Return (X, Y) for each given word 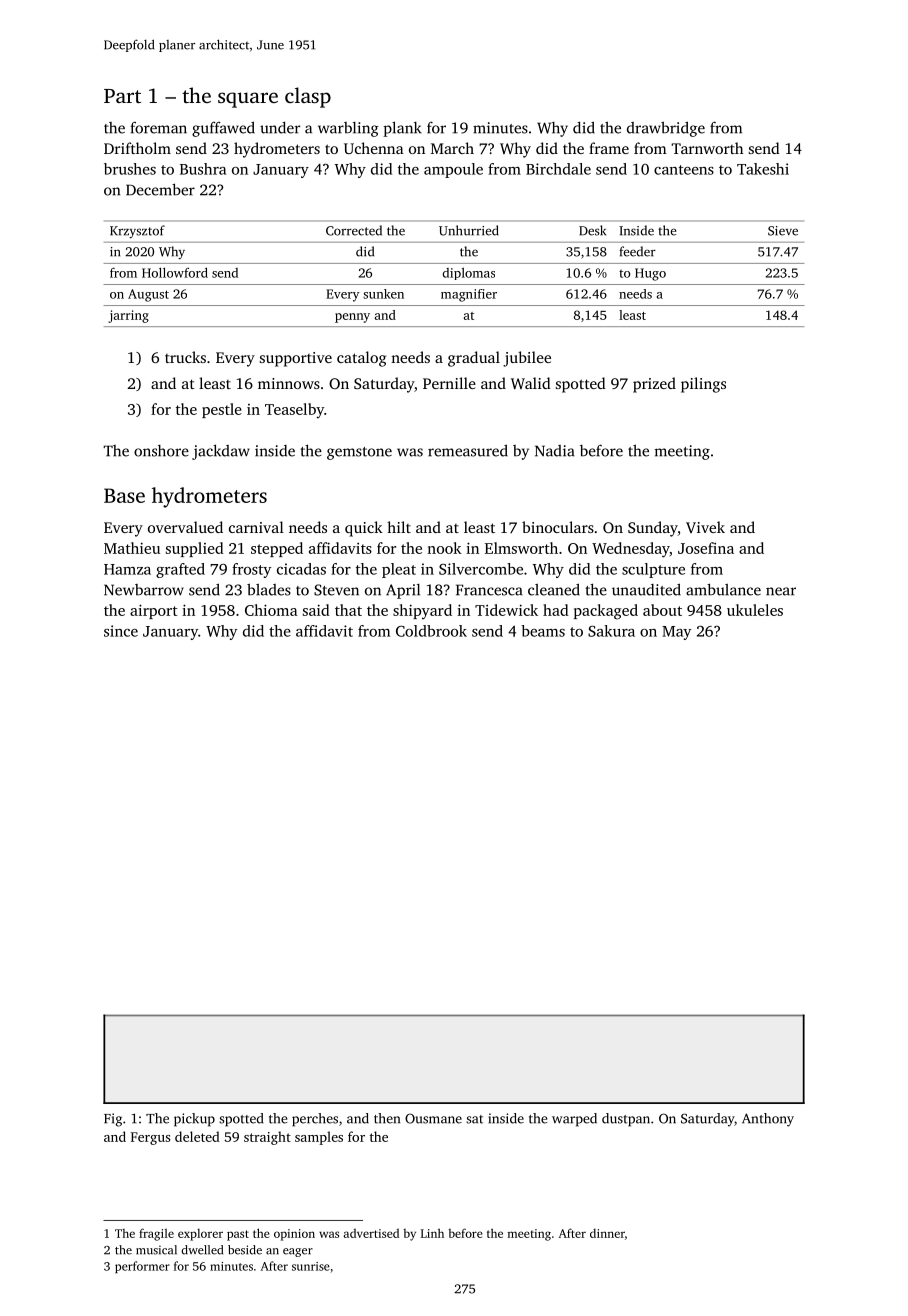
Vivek (705, 527)
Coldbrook (431, 631)
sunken (383, 294)
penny (352, 318)
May (676, 633)
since (121, 631)
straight (267, 1138)
